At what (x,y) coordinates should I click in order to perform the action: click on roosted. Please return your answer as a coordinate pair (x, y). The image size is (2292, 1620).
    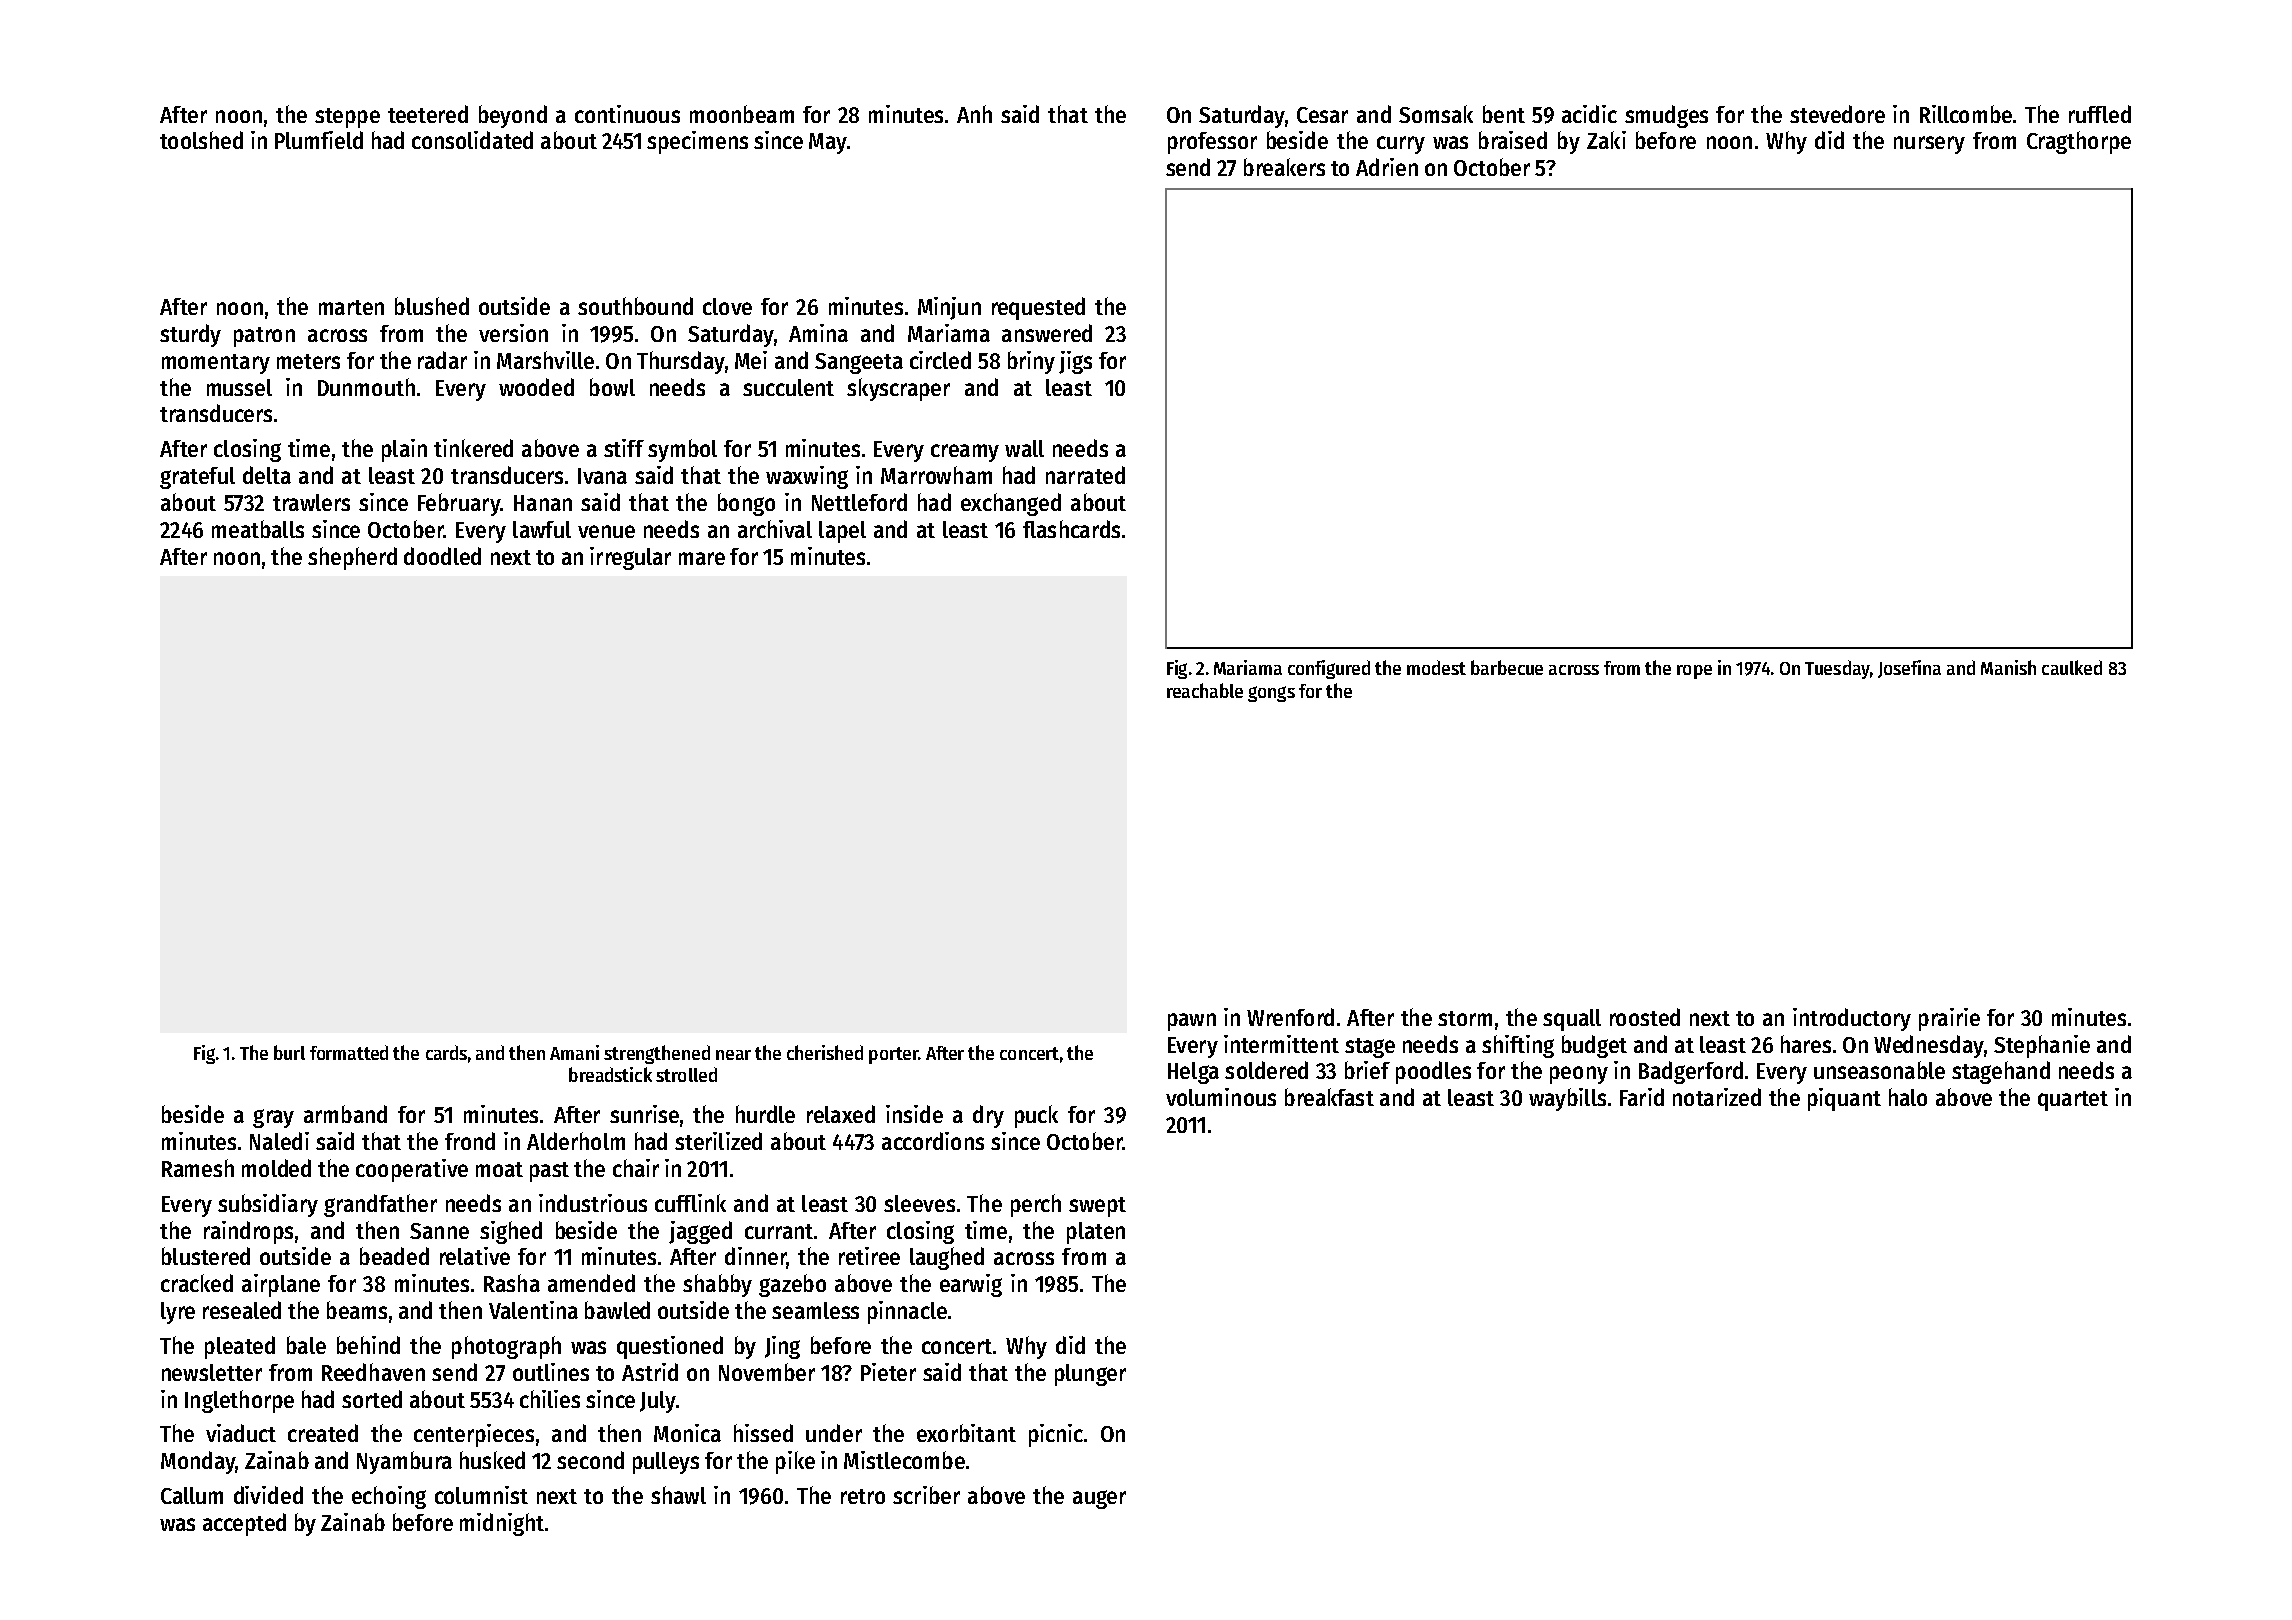
    Looking at the image, I should click on (1645, 1017).
